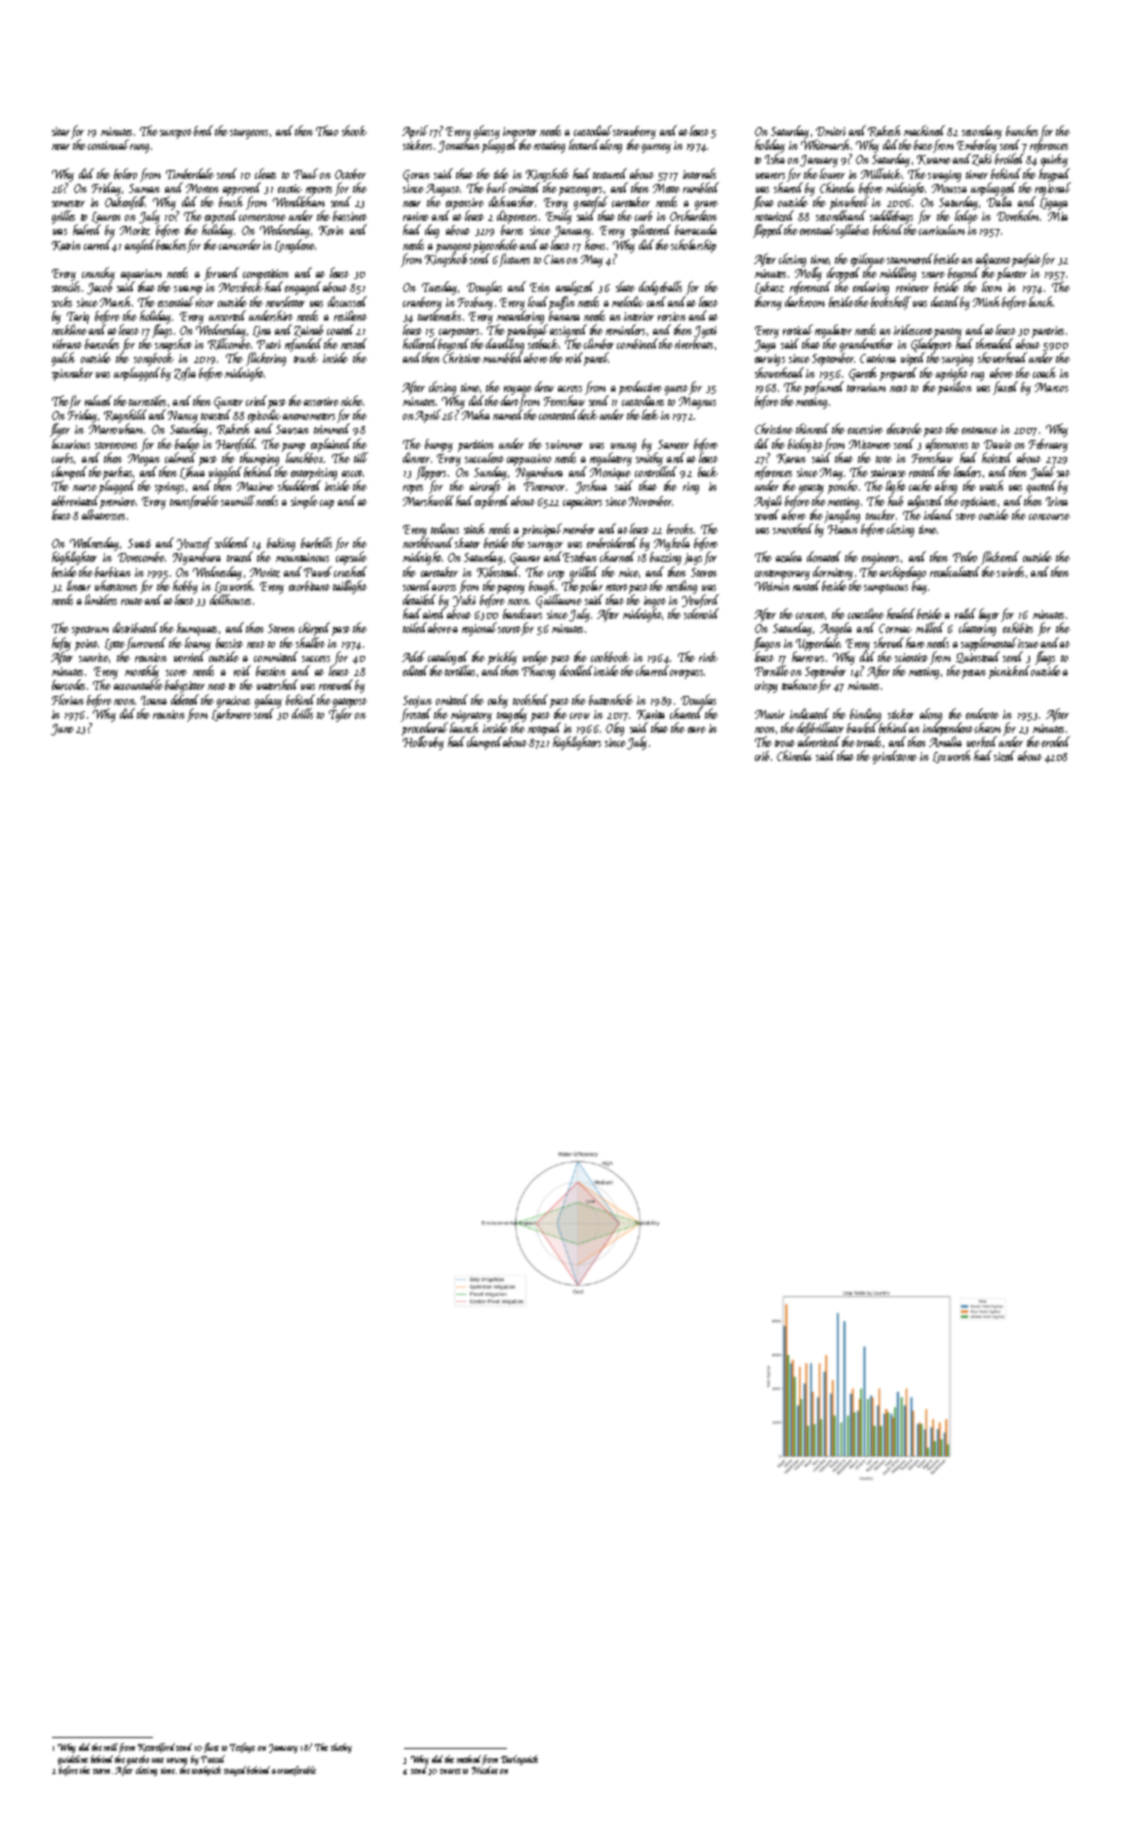 Image resolution: width=1121 pixels, height=1846 pixels. What do you see at coordinates (832, 173) in the screenshot?
I see `louver` at bounding box center [832, 173].
